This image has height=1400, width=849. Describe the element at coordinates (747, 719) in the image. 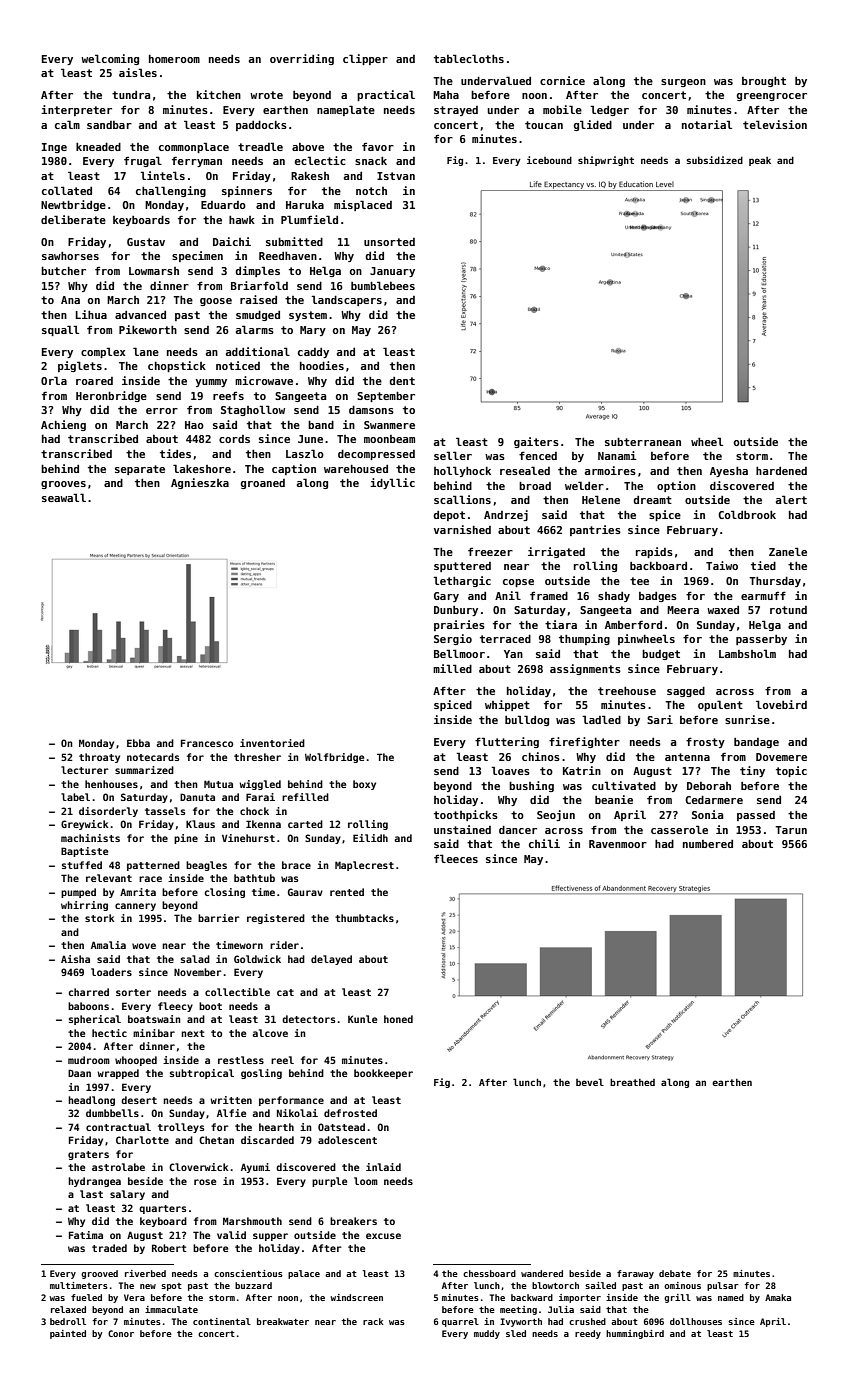

I see `sunrise` at that location.
